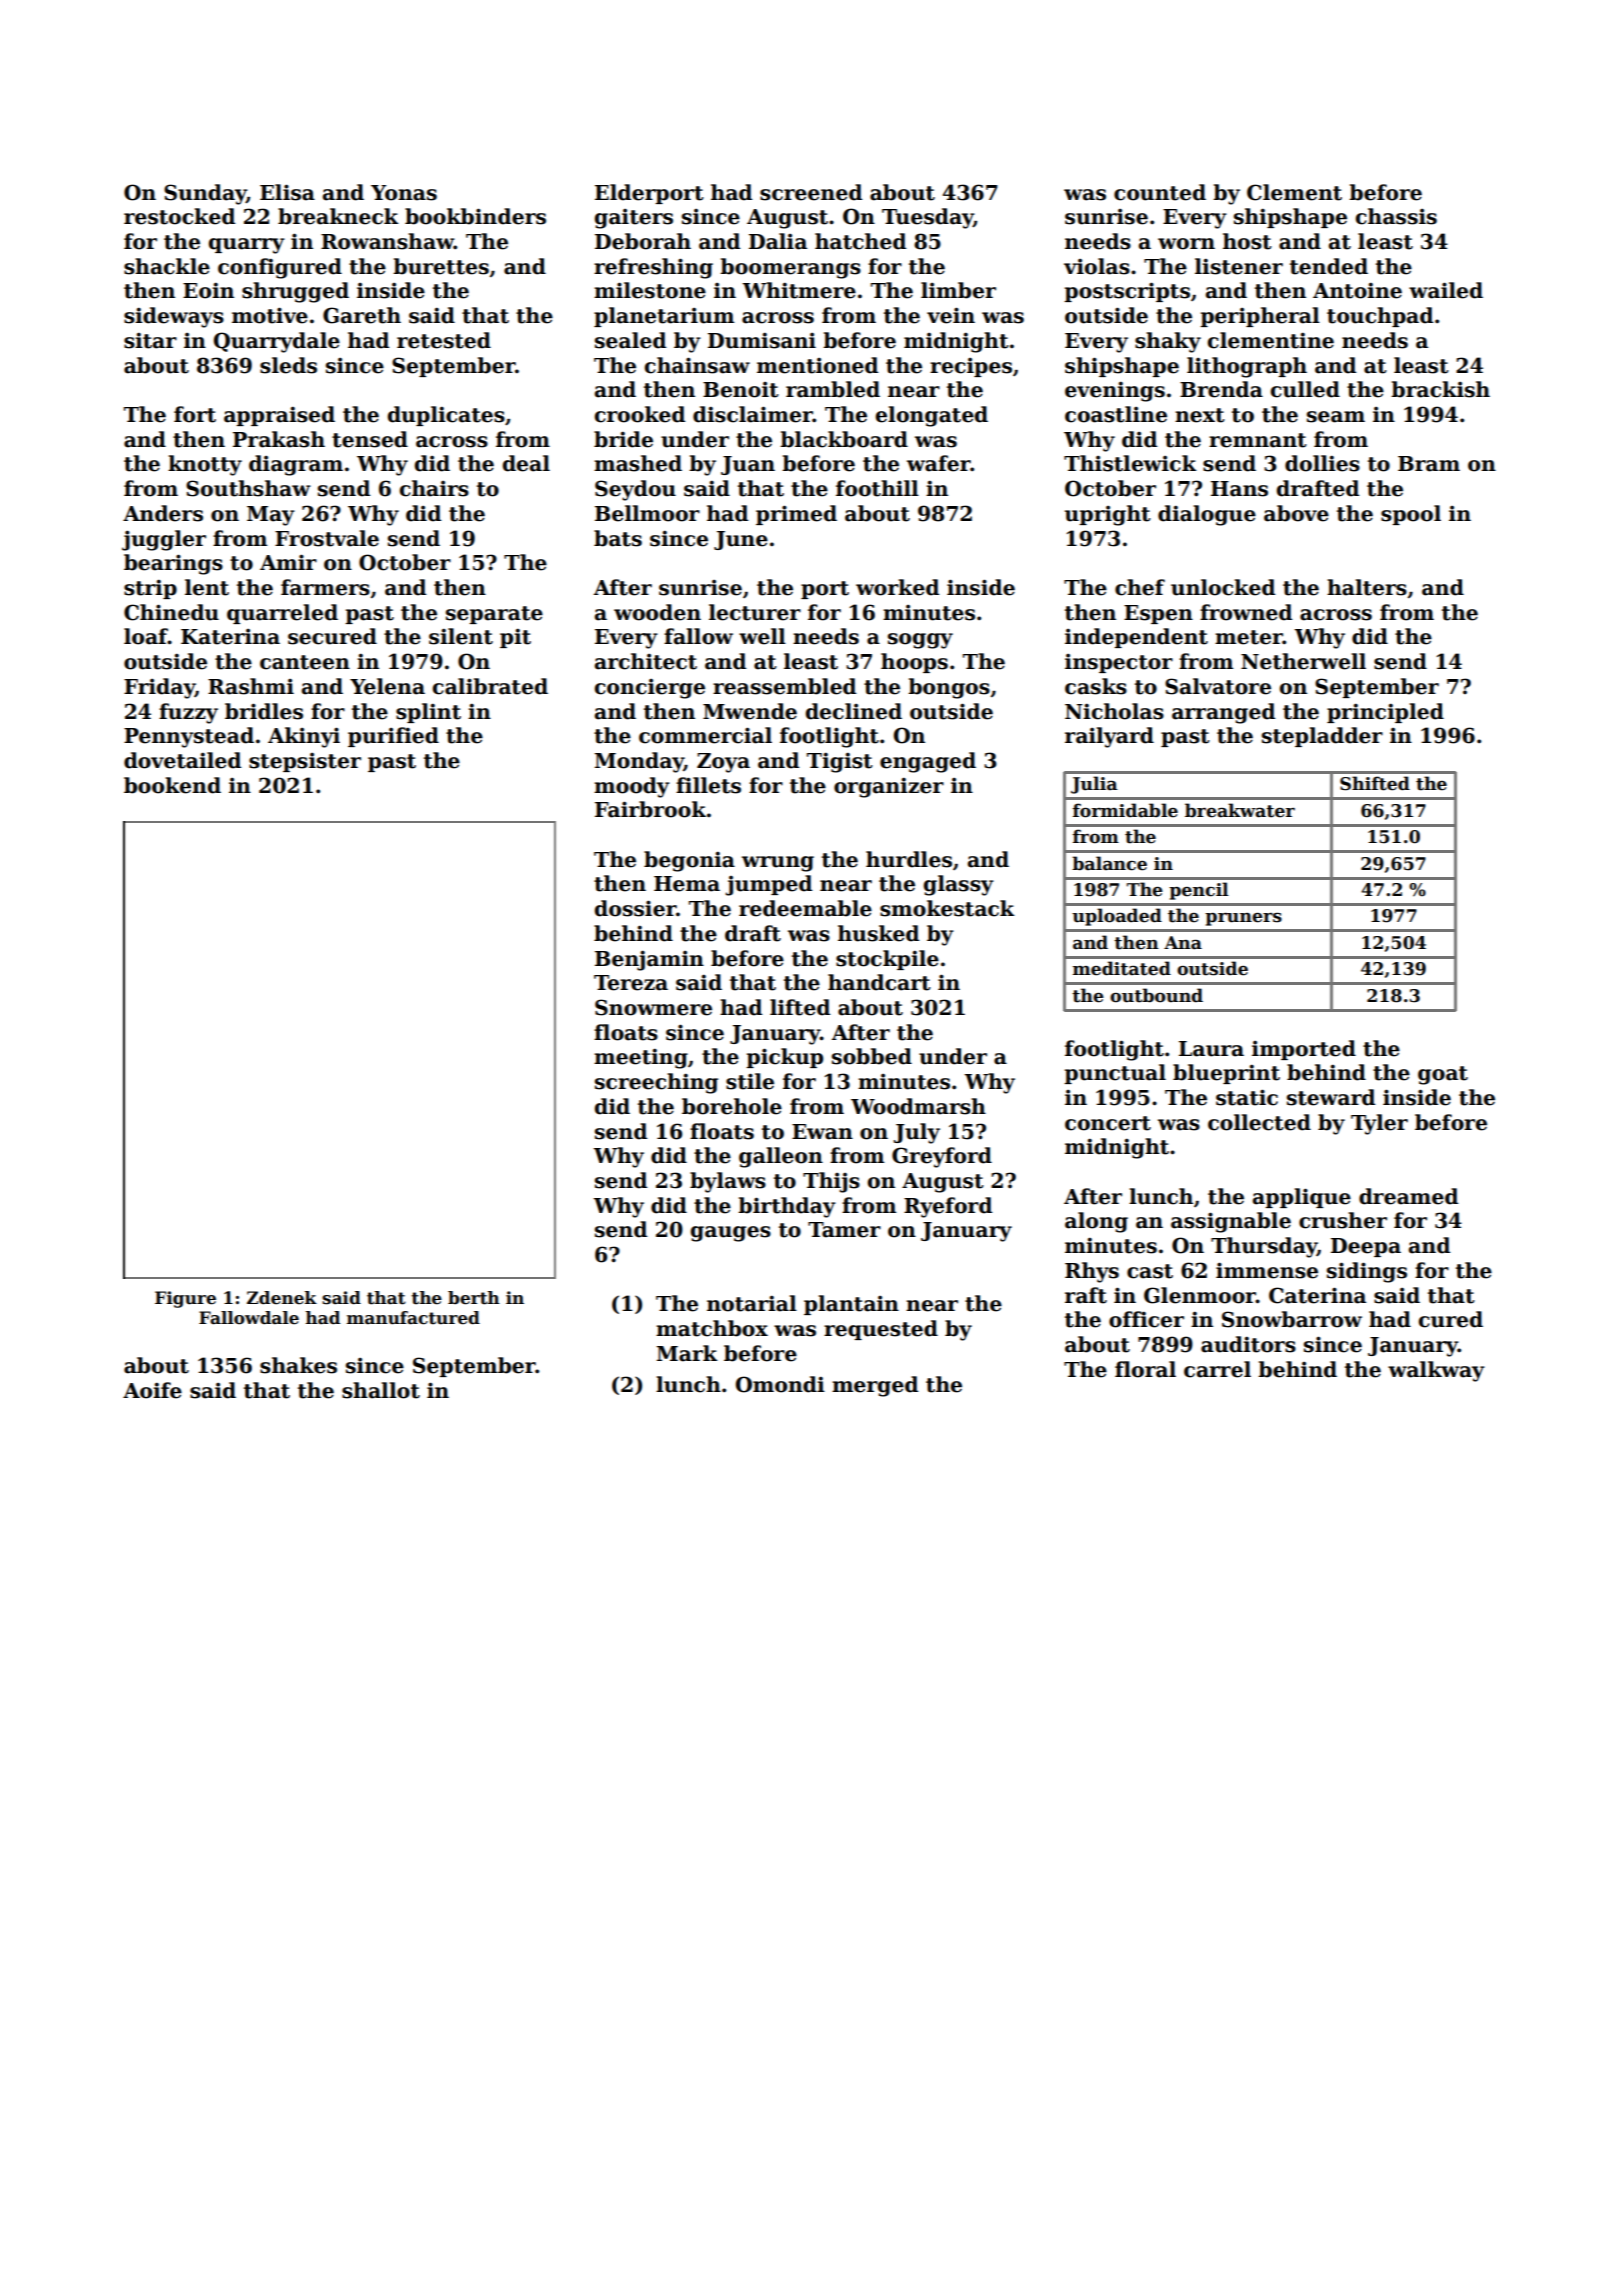  What do you see at coordinates (1396, 216) in the screenshot?
I see `chassis` at bounding box center [1396, 216].
